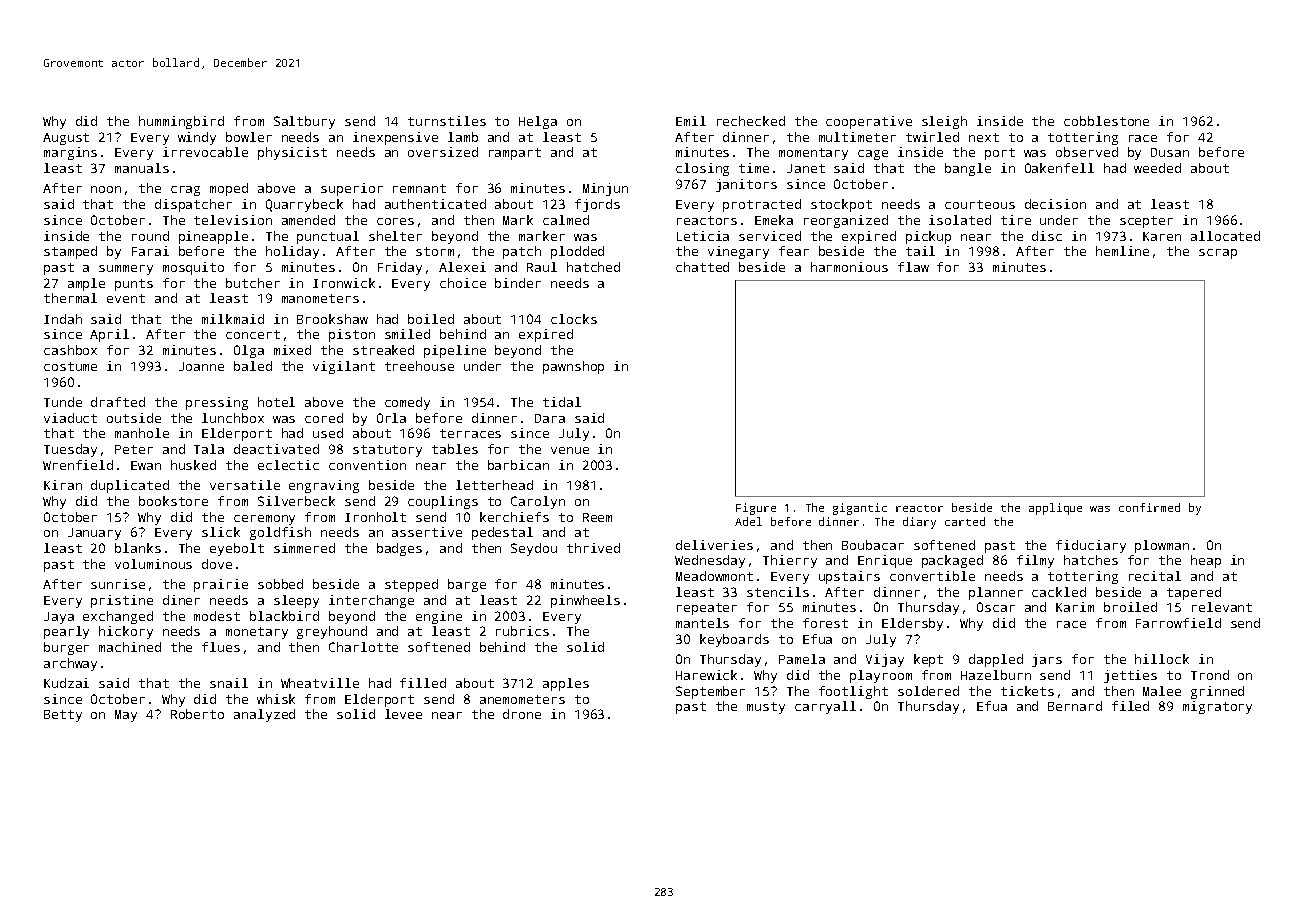  I want to click on pinwheels, so click(585, 601).
